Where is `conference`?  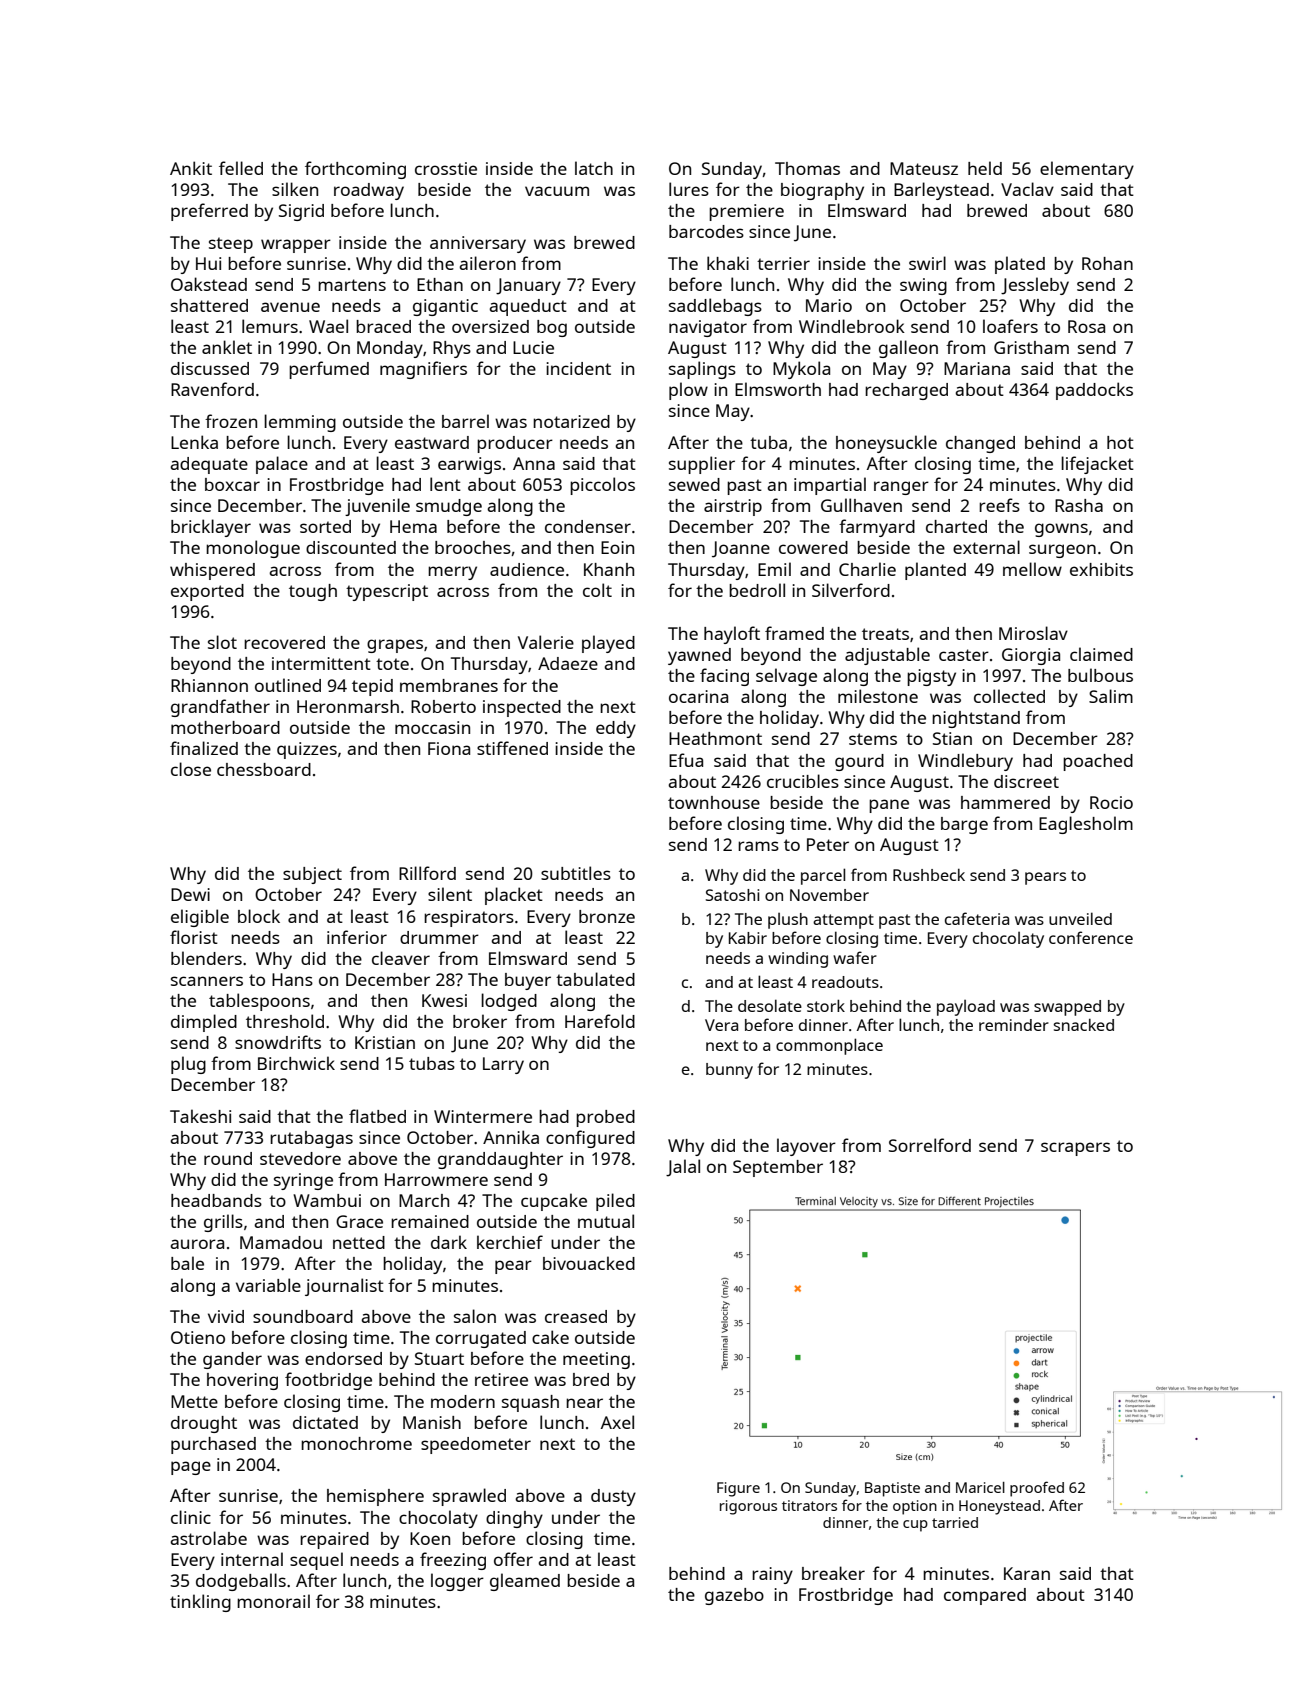 conference is located at coordinates (1091, 937).
